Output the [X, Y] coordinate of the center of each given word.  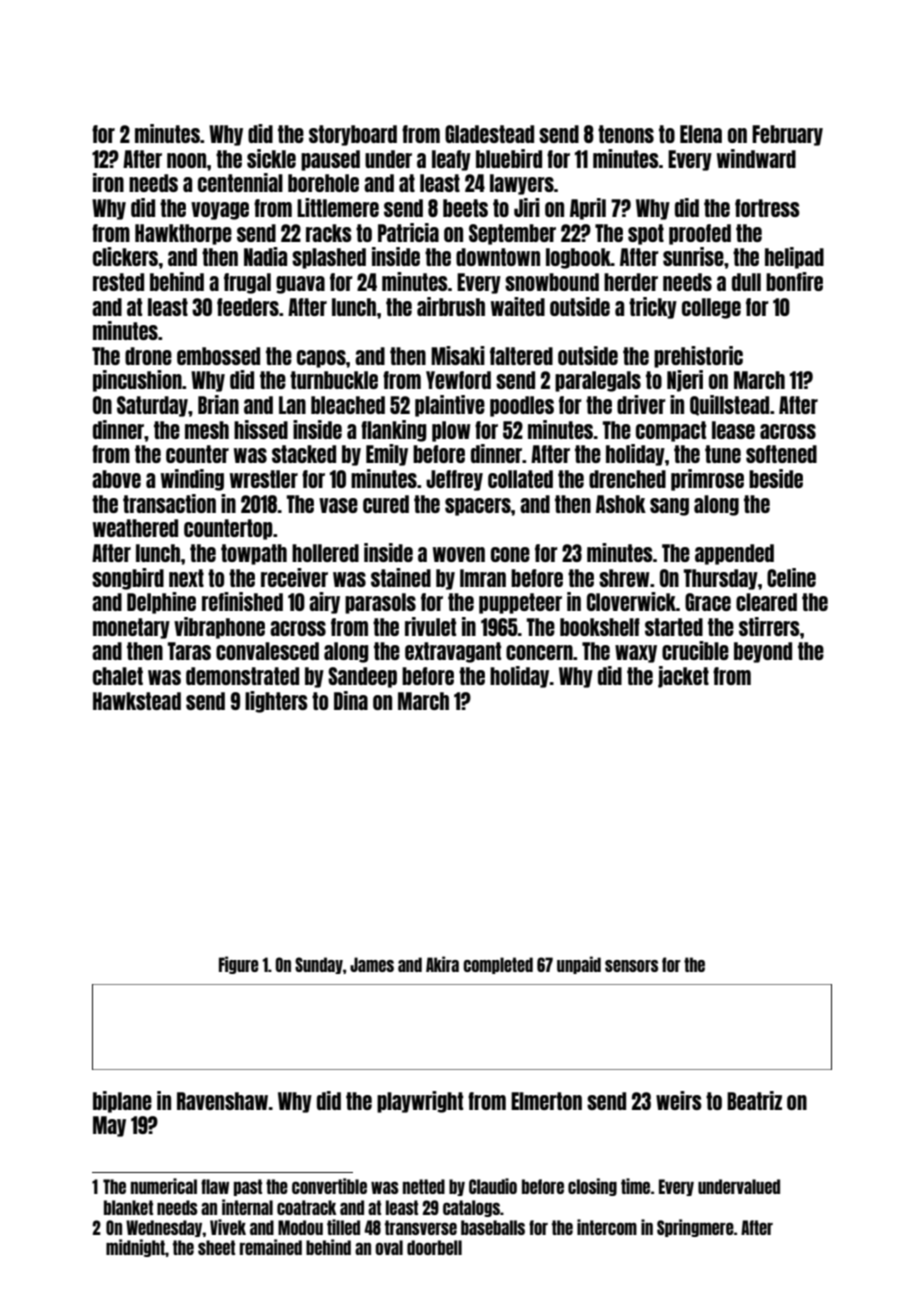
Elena [701, 134]
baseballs [493, 1227]
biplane [122, 1102]
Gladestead [489, 134]
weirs [679, 1100]
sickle [271, 158]
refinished [242, 601]
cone [510, 554]
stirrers [769, 626]
